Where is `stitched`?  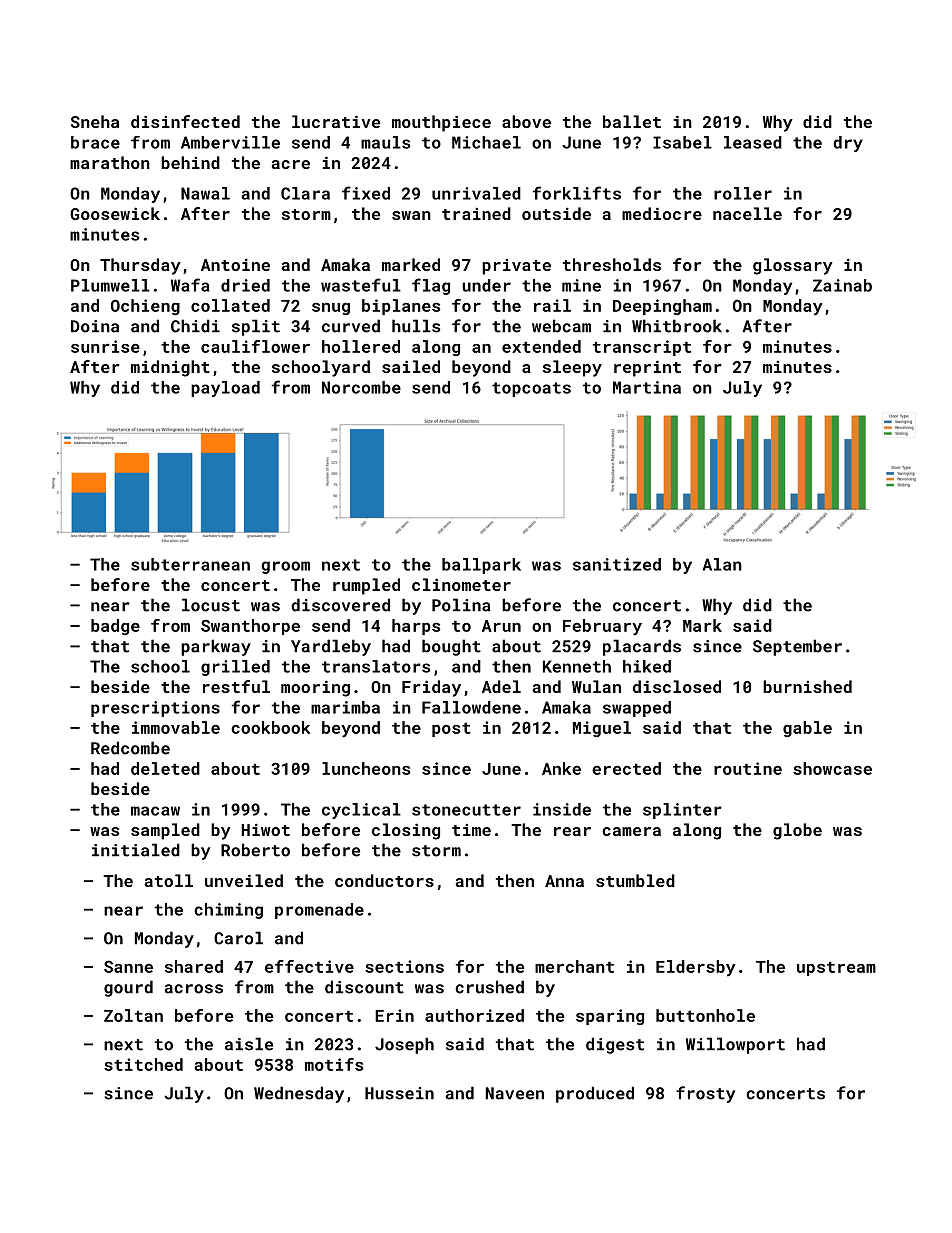
stitched is located at coordinates (143, 1064).
